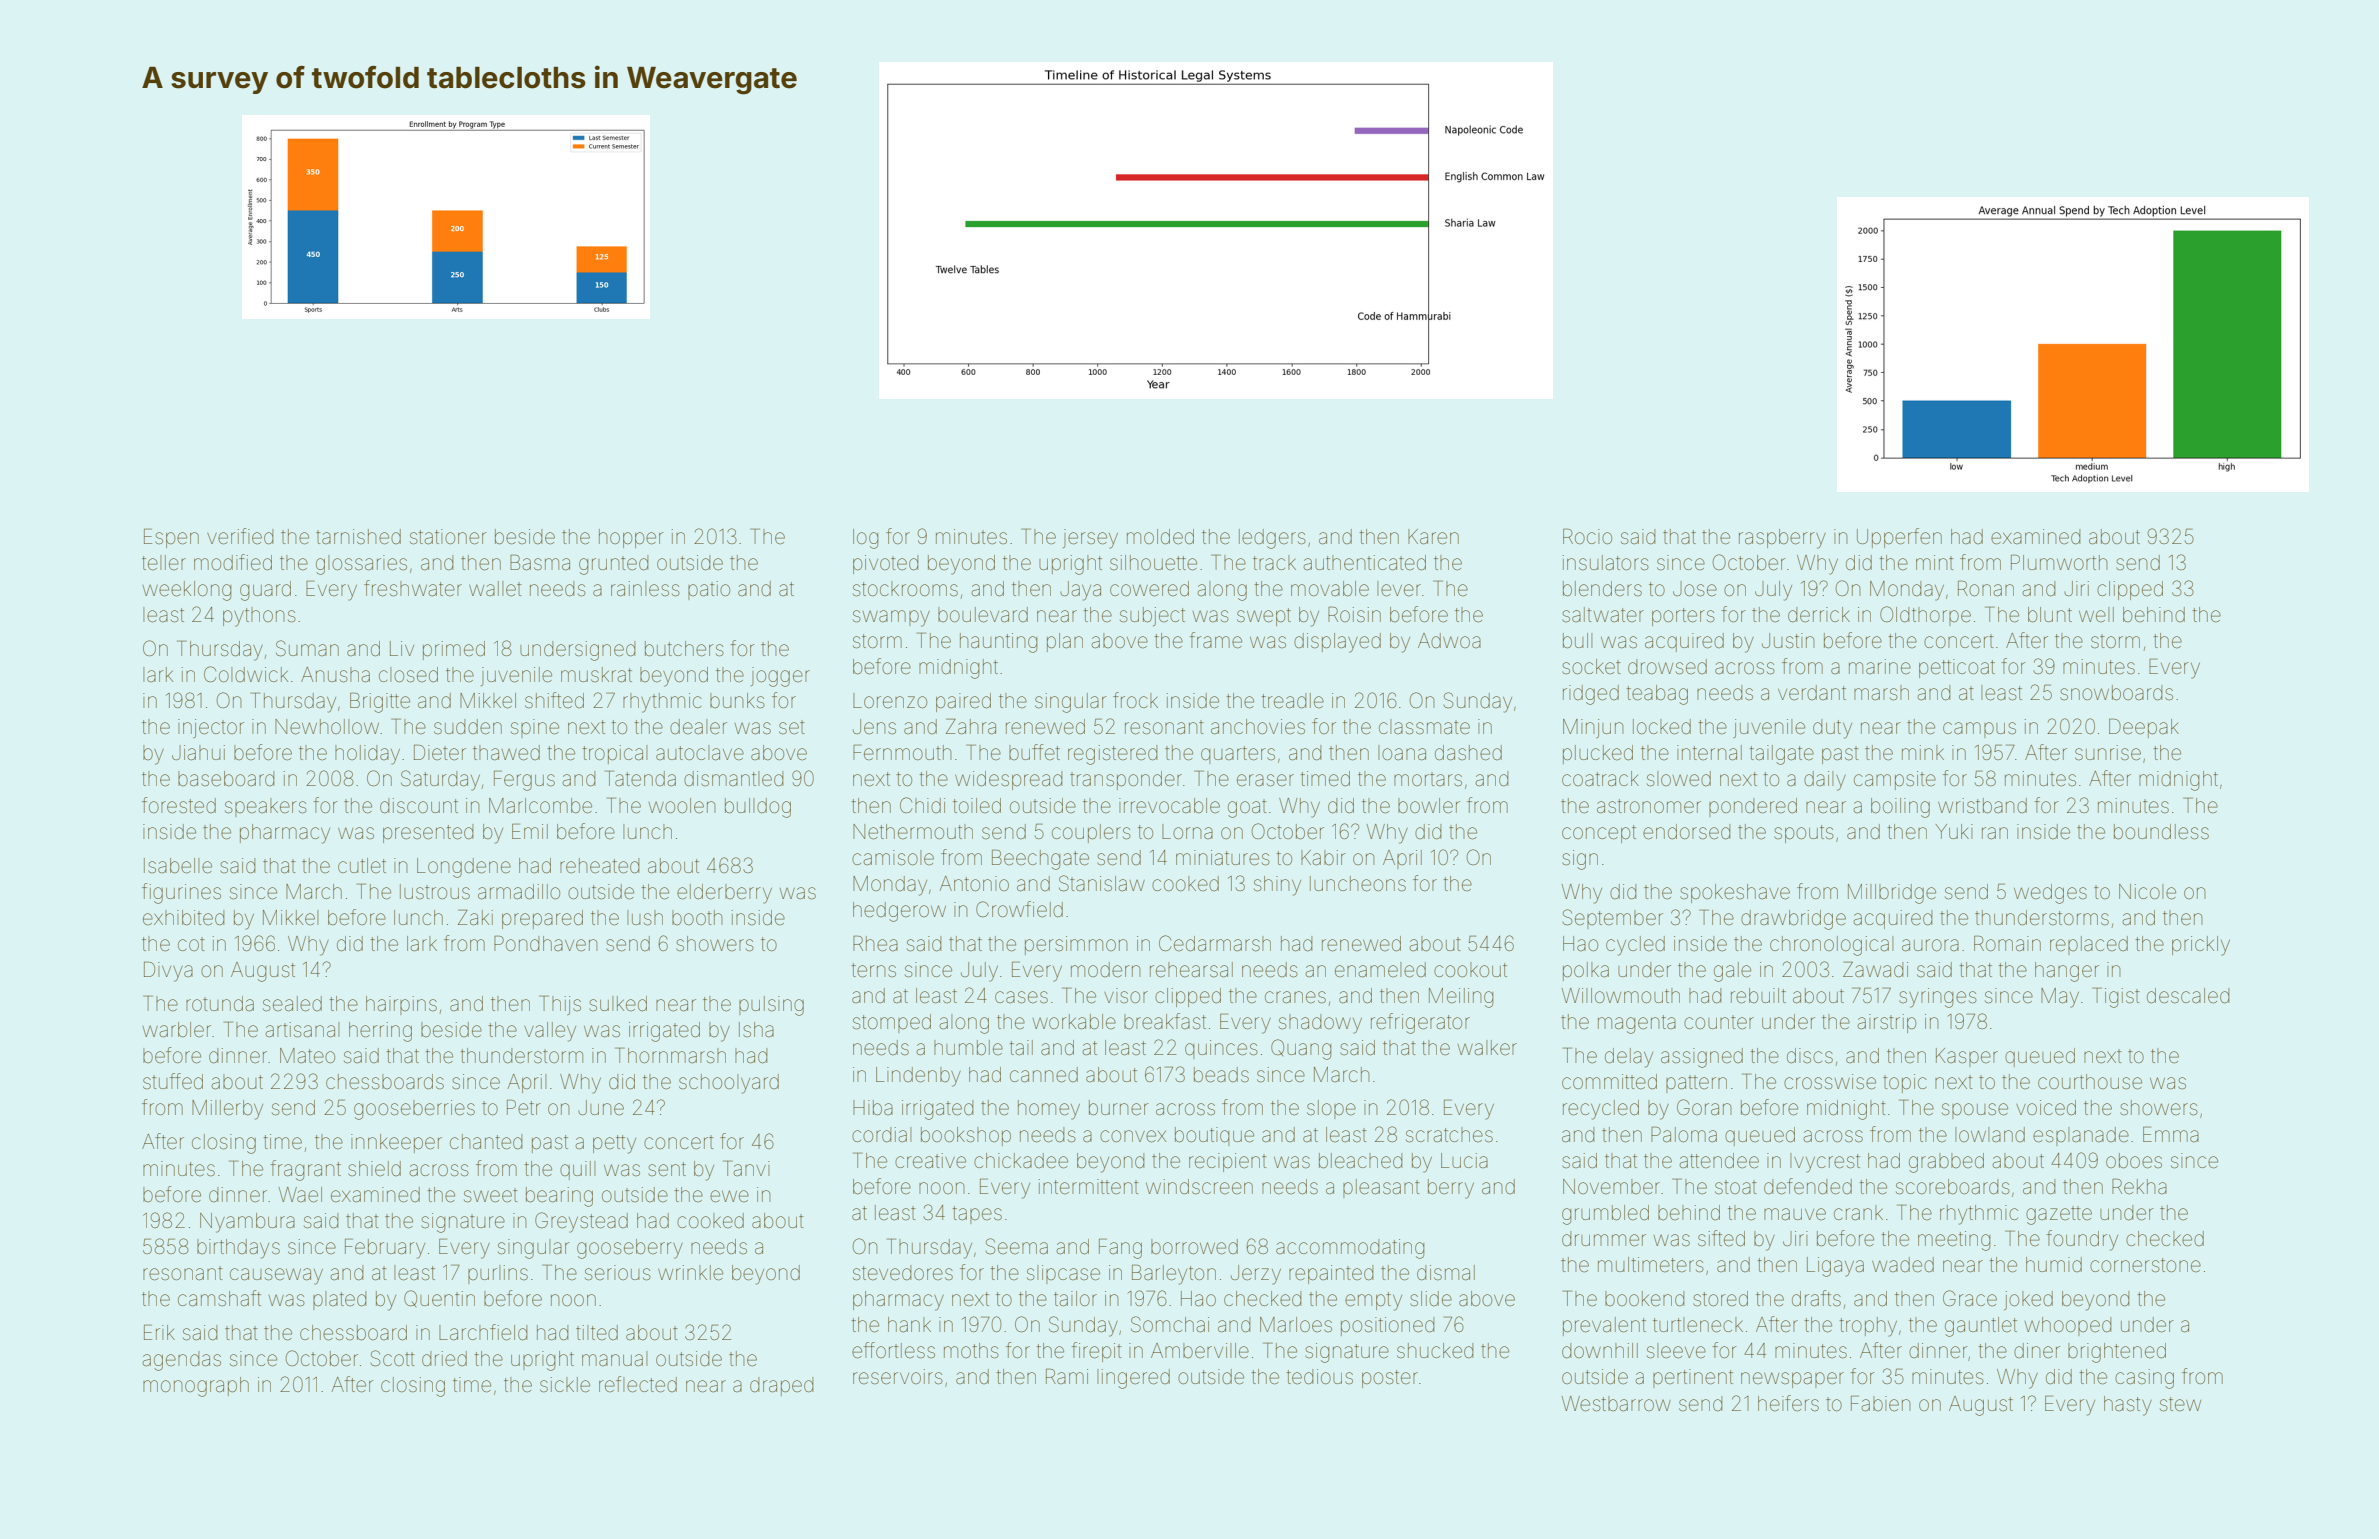 The height and width of the screenshot is (1539, 2379). I want to click on verdant, so click(1812, 692).
